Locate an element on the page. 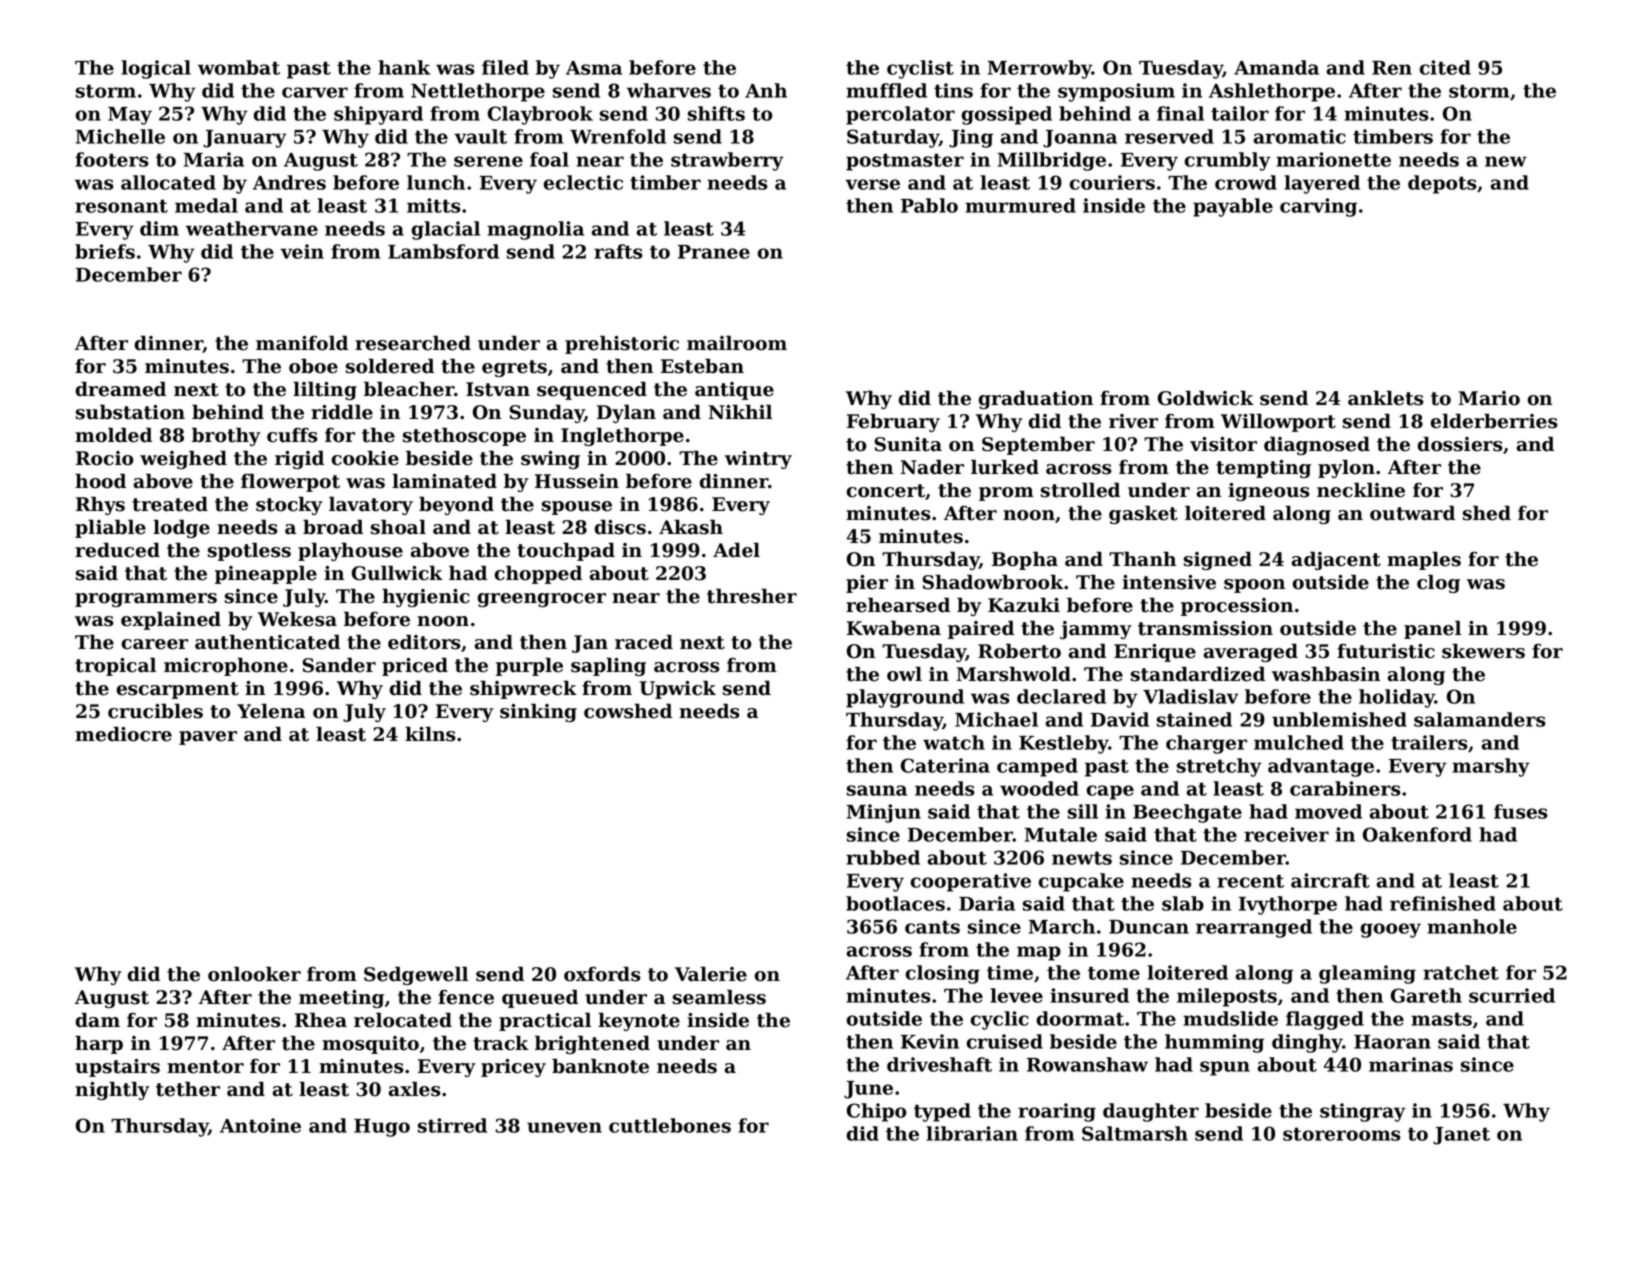 The height and width of the document is (1271, 1645). watch is located at coordinates (954, 742).
